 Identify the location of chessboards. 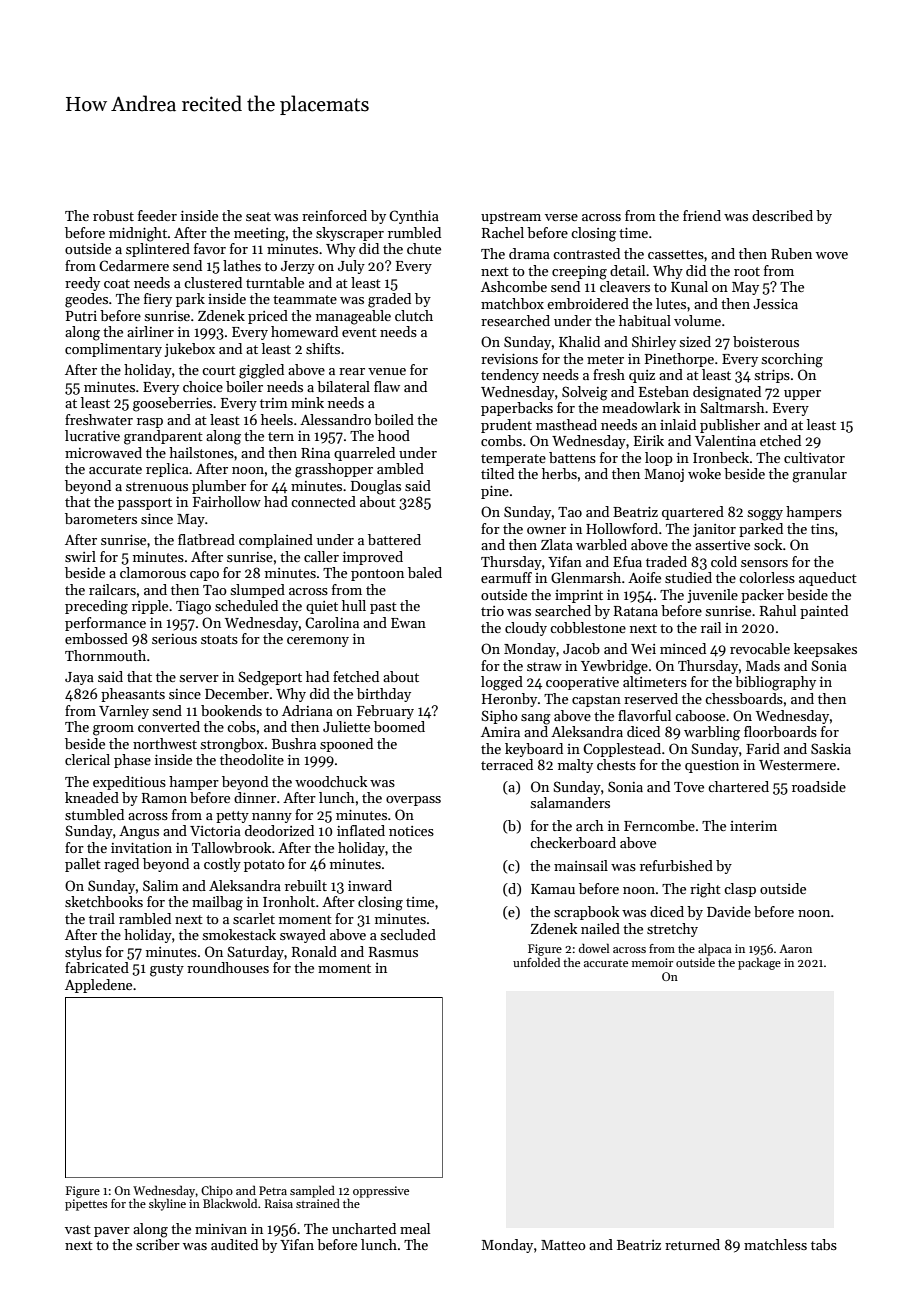
(744, 698).
